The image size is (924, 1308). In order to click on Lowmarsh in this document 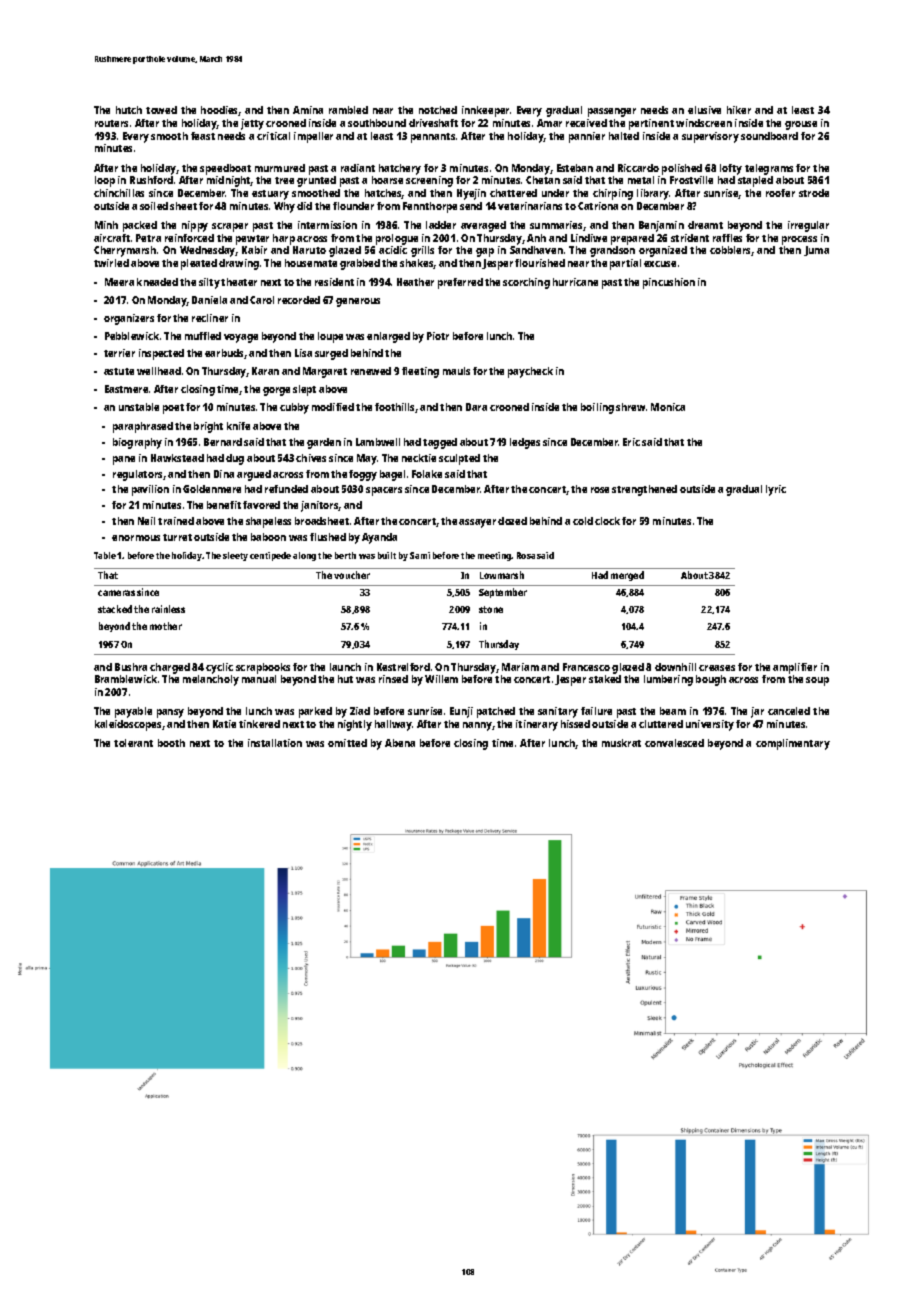, I will do `click(502, 575)`.
